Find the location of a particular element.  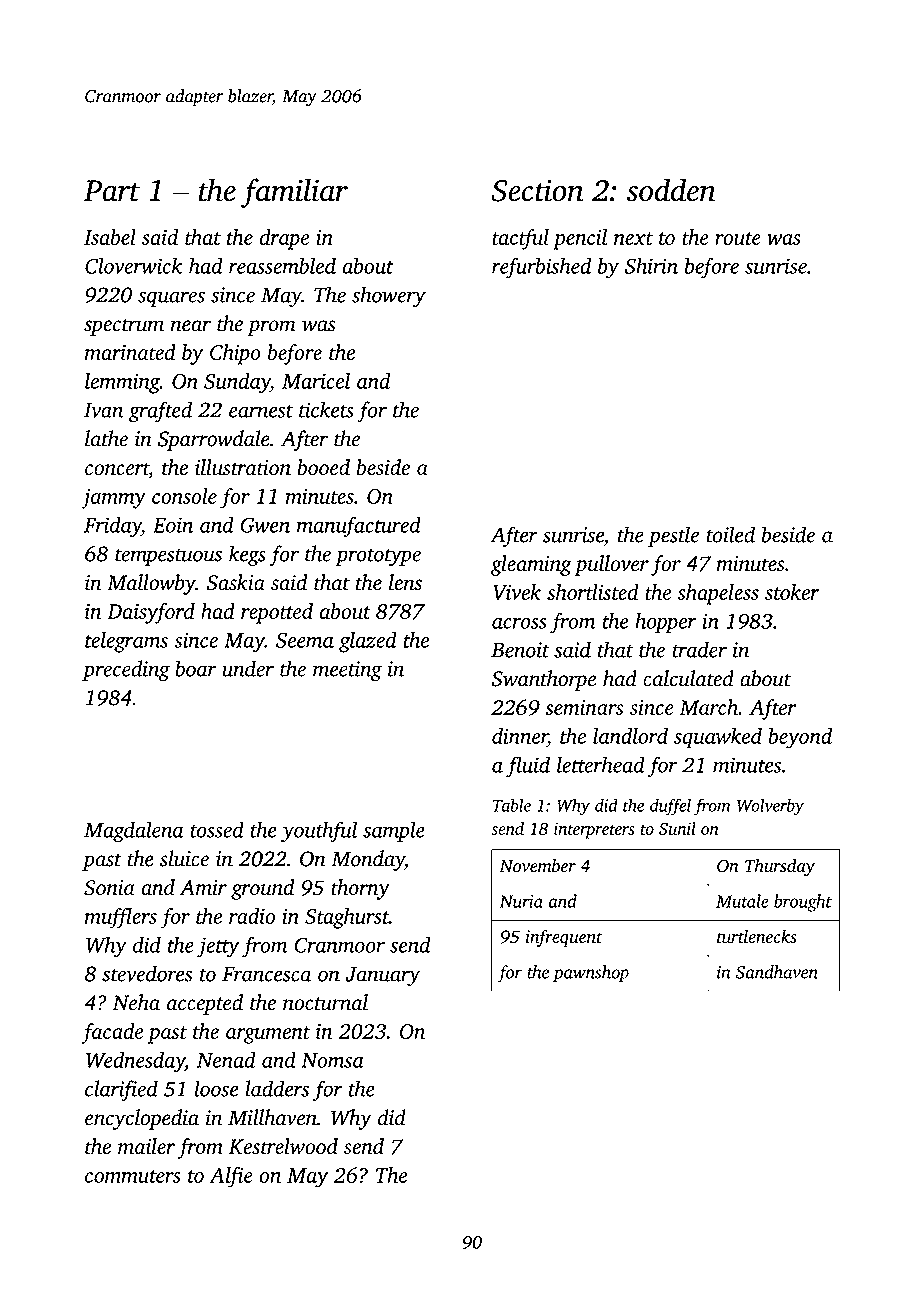

mufflers is located at coordinates (121, 918).
